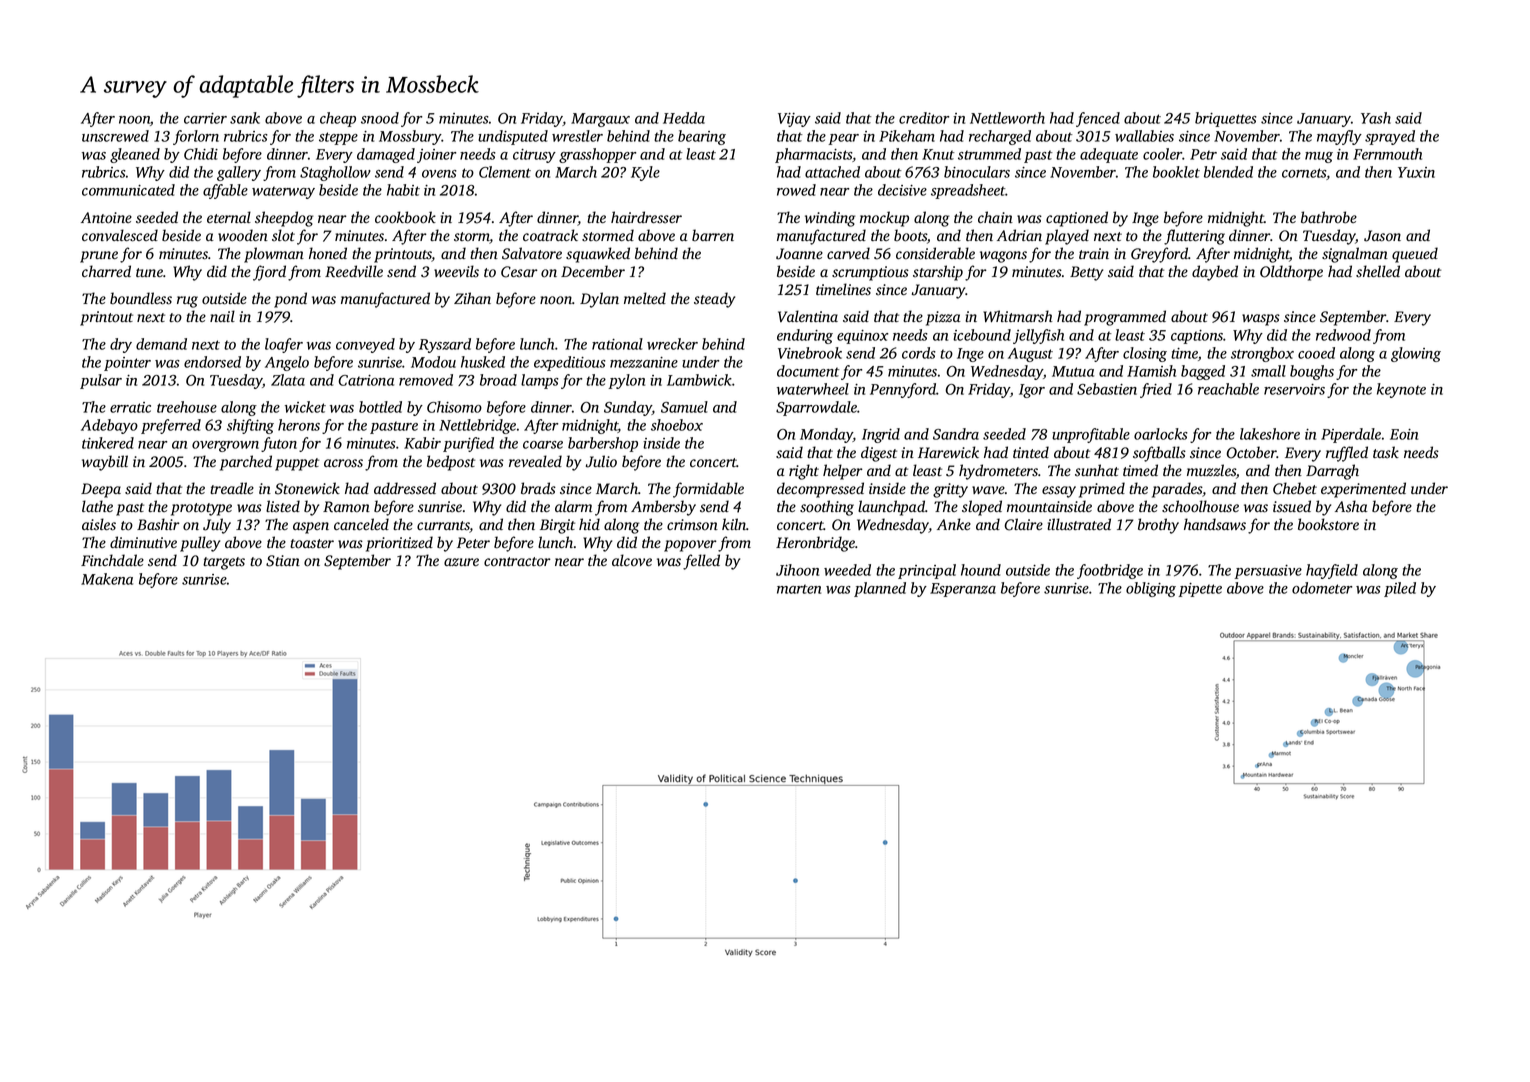 The width and height of the image is (1530, 1082). What do you see at coordinates (107, 579) in the image?
I see `Makena` at bounding box center [107, 579].
